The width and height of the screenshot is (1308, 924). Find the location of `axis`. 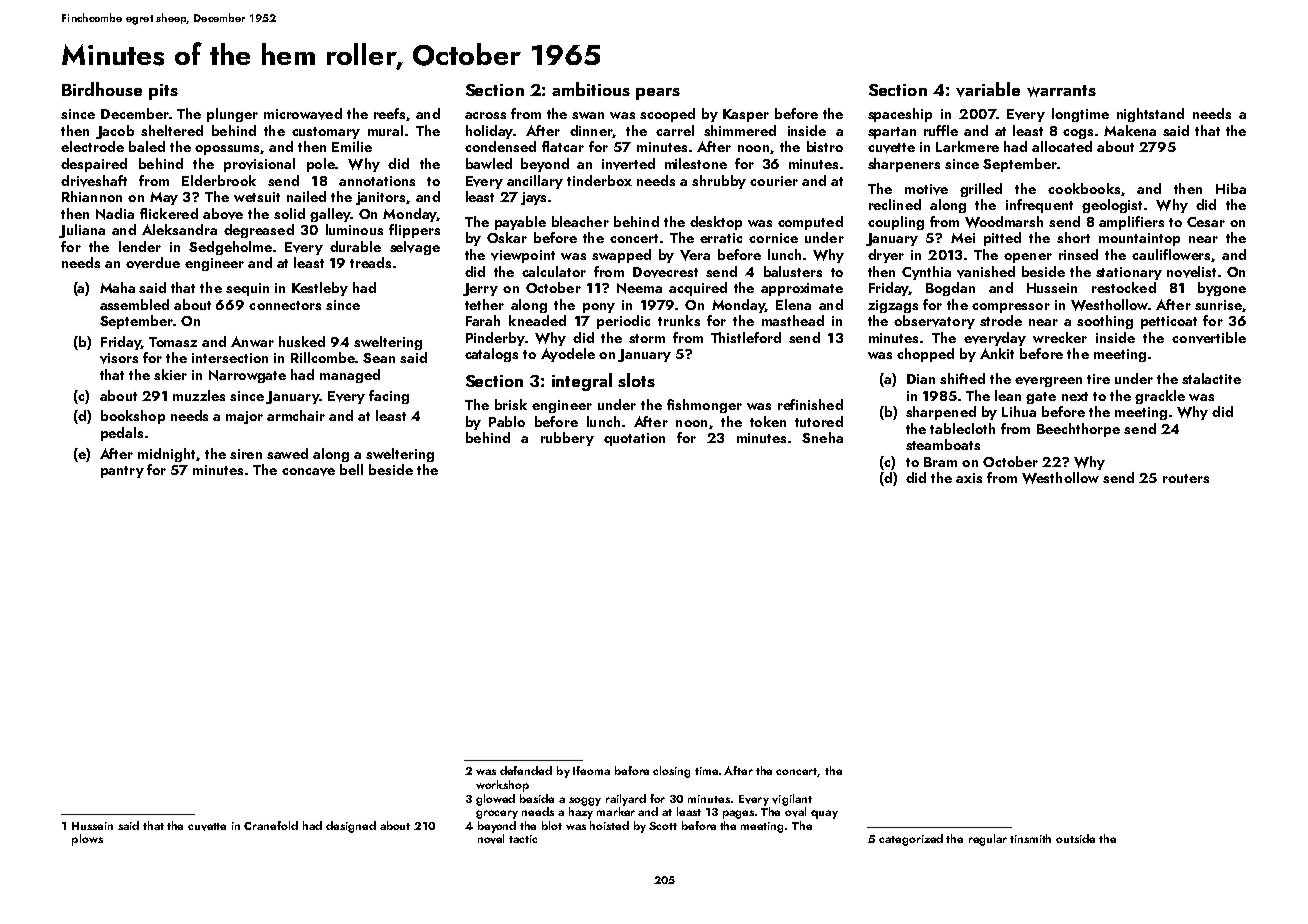

axis is located at coordinates (969, 478).
